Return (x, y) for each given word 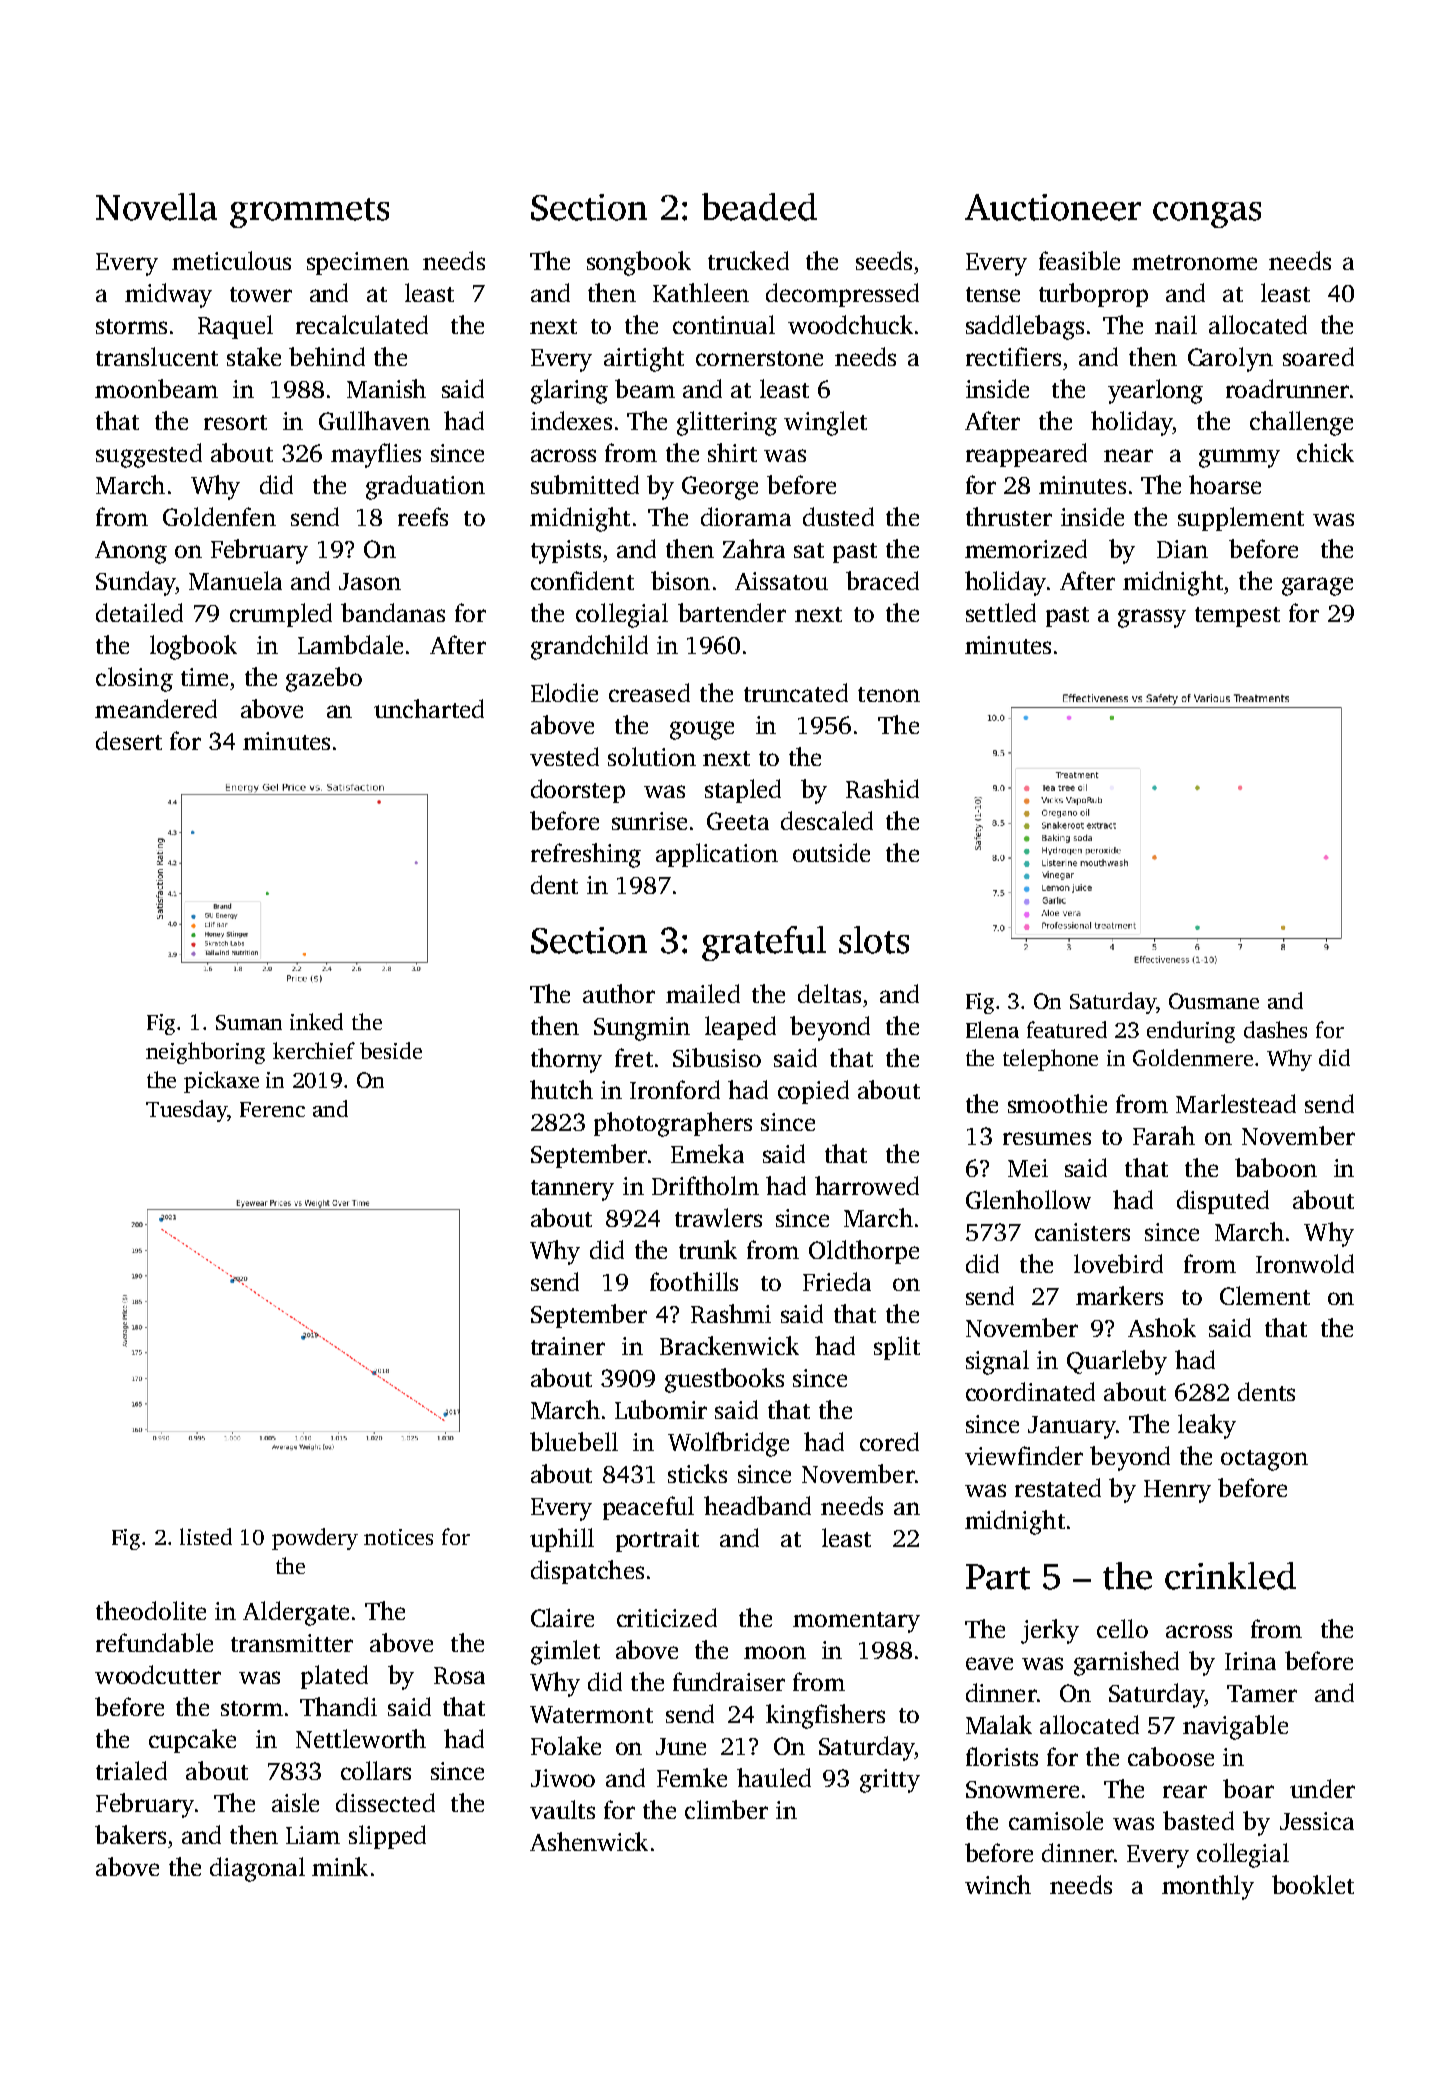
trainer (568, 1346)
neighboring (205, 1053)
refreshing (586, 855)
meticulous (231, 260)
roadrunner (1287, 388)
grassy (1152, 618)
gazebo (324, 679)
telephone (1050, 1060)
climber (726, 1809)
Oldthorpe (864, 1252)
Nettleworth (361, 1738)
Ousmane (1214, 1001)
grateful (764, 943)
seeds (884, 260)
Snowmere (1022, 1789)
